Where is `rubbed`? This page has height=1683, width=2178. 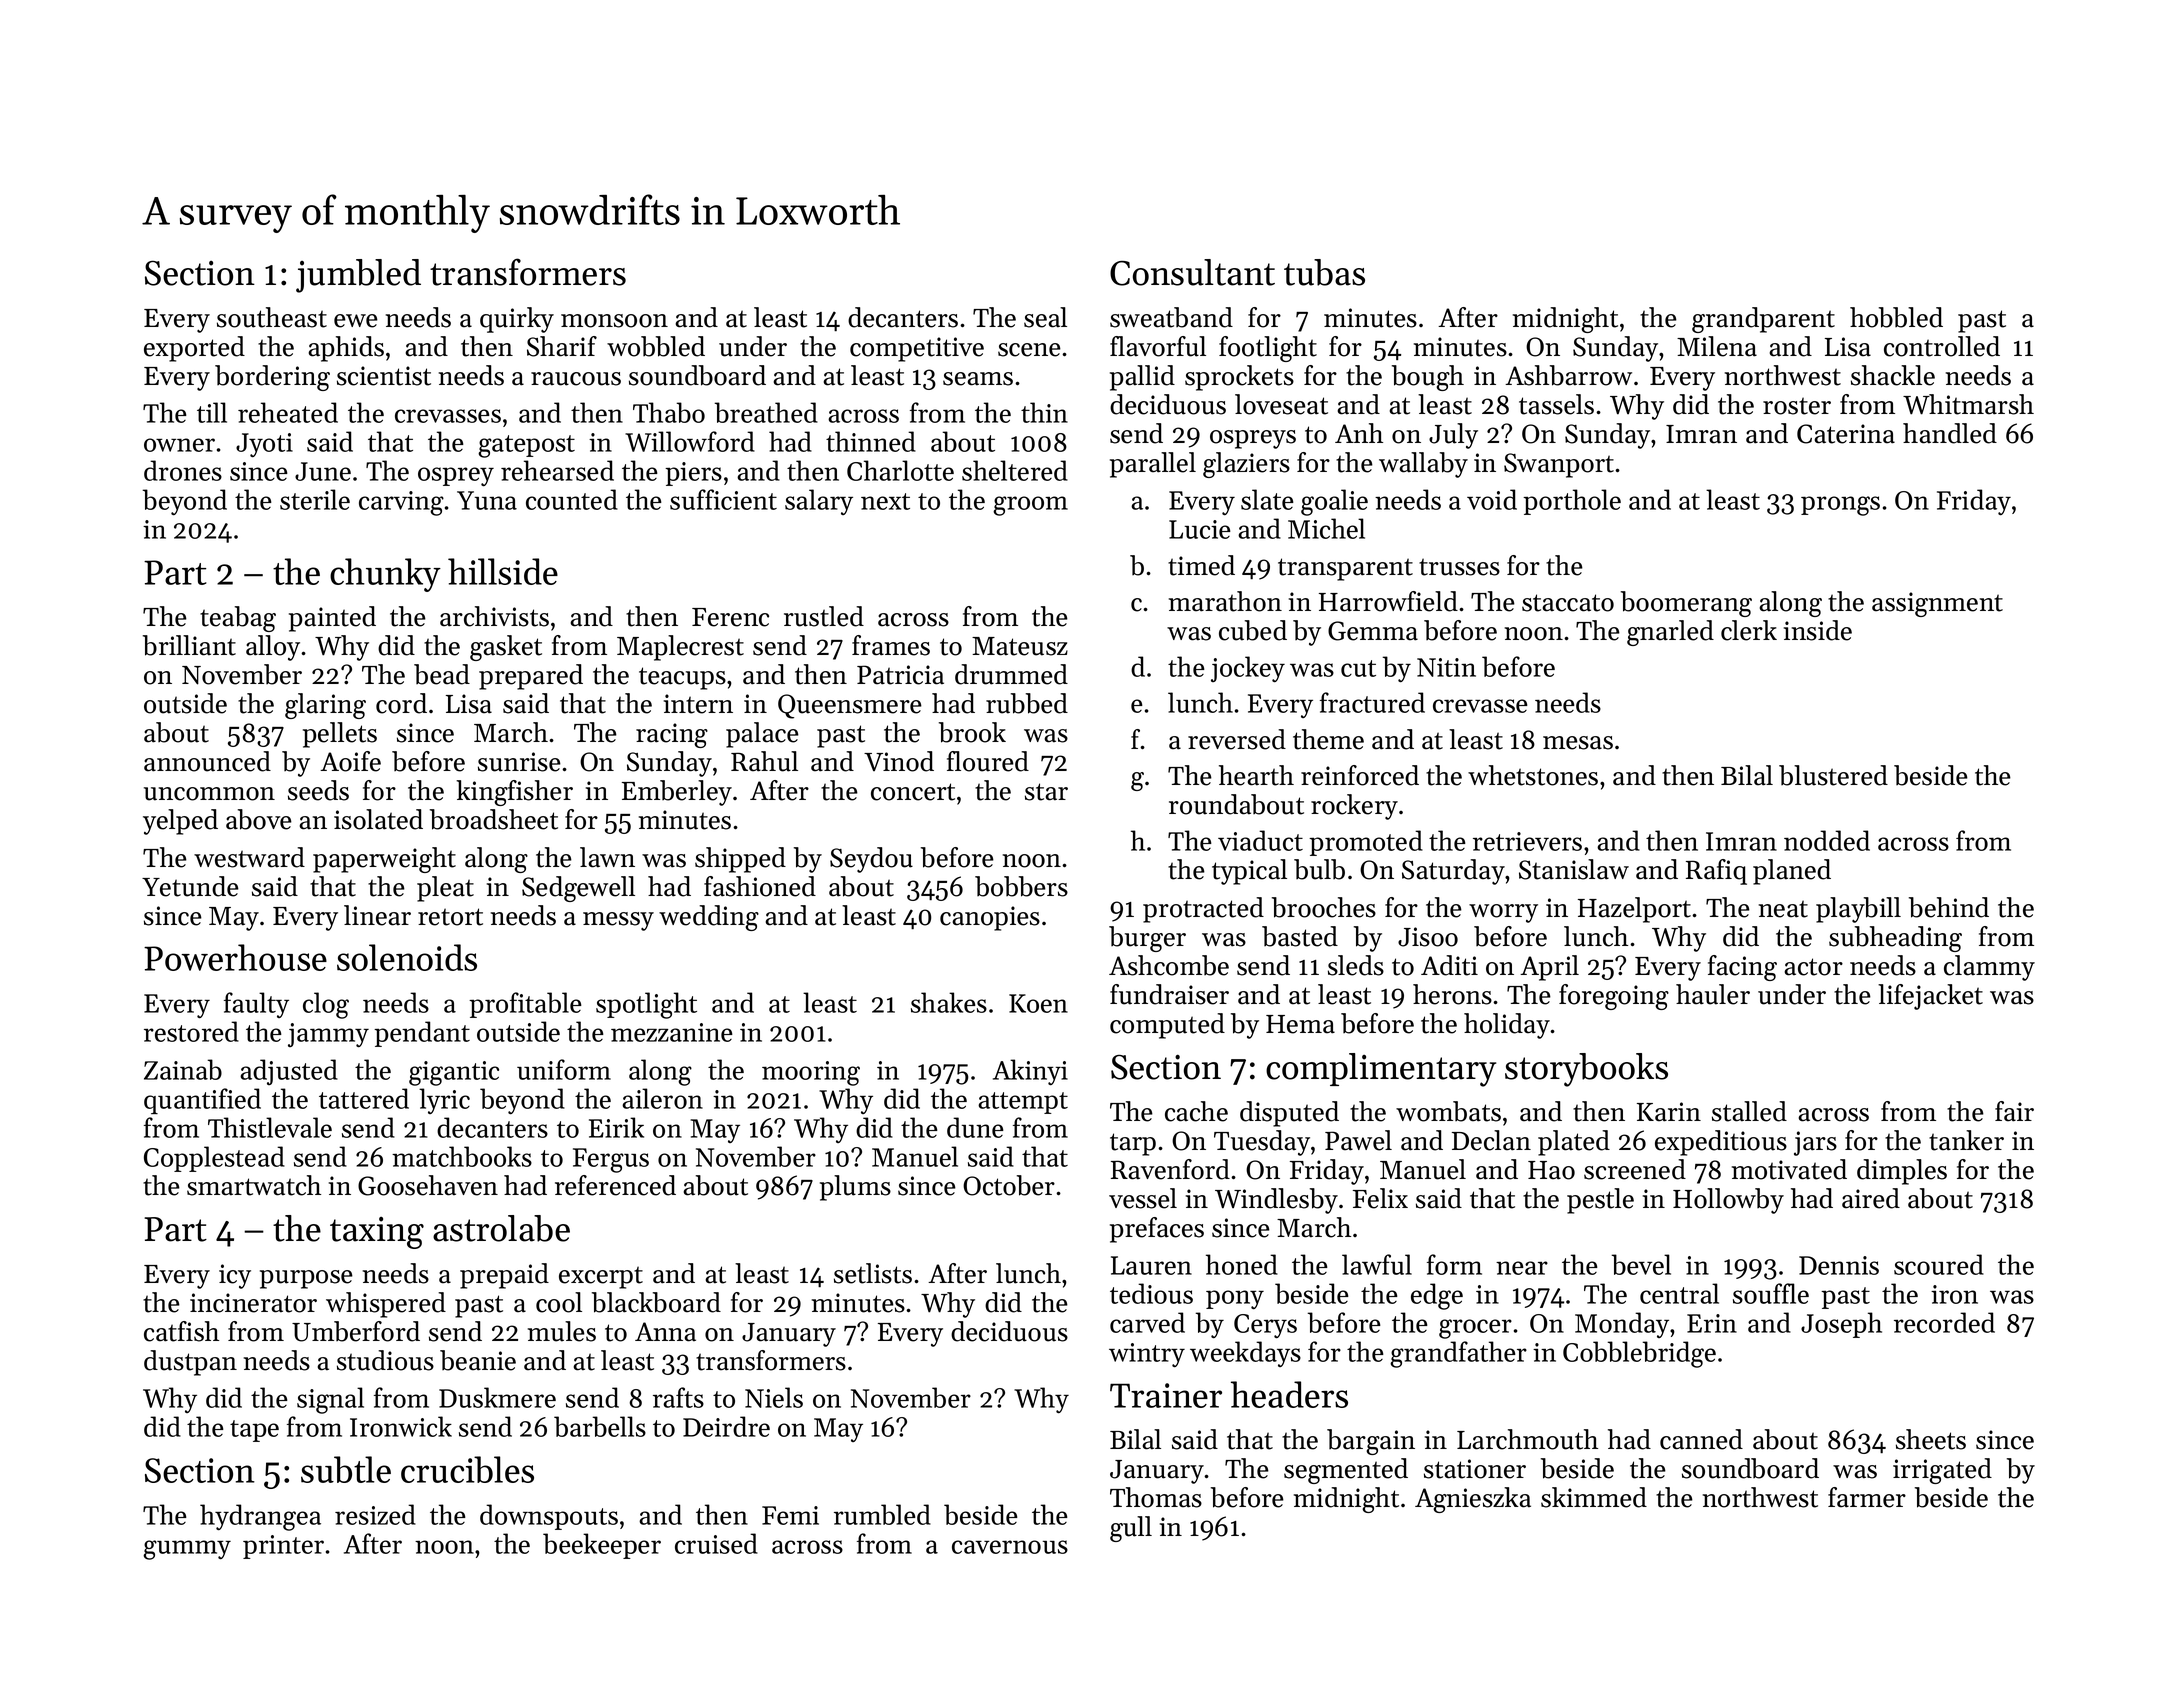 rubbed is located at coordinates (1027, 703).
